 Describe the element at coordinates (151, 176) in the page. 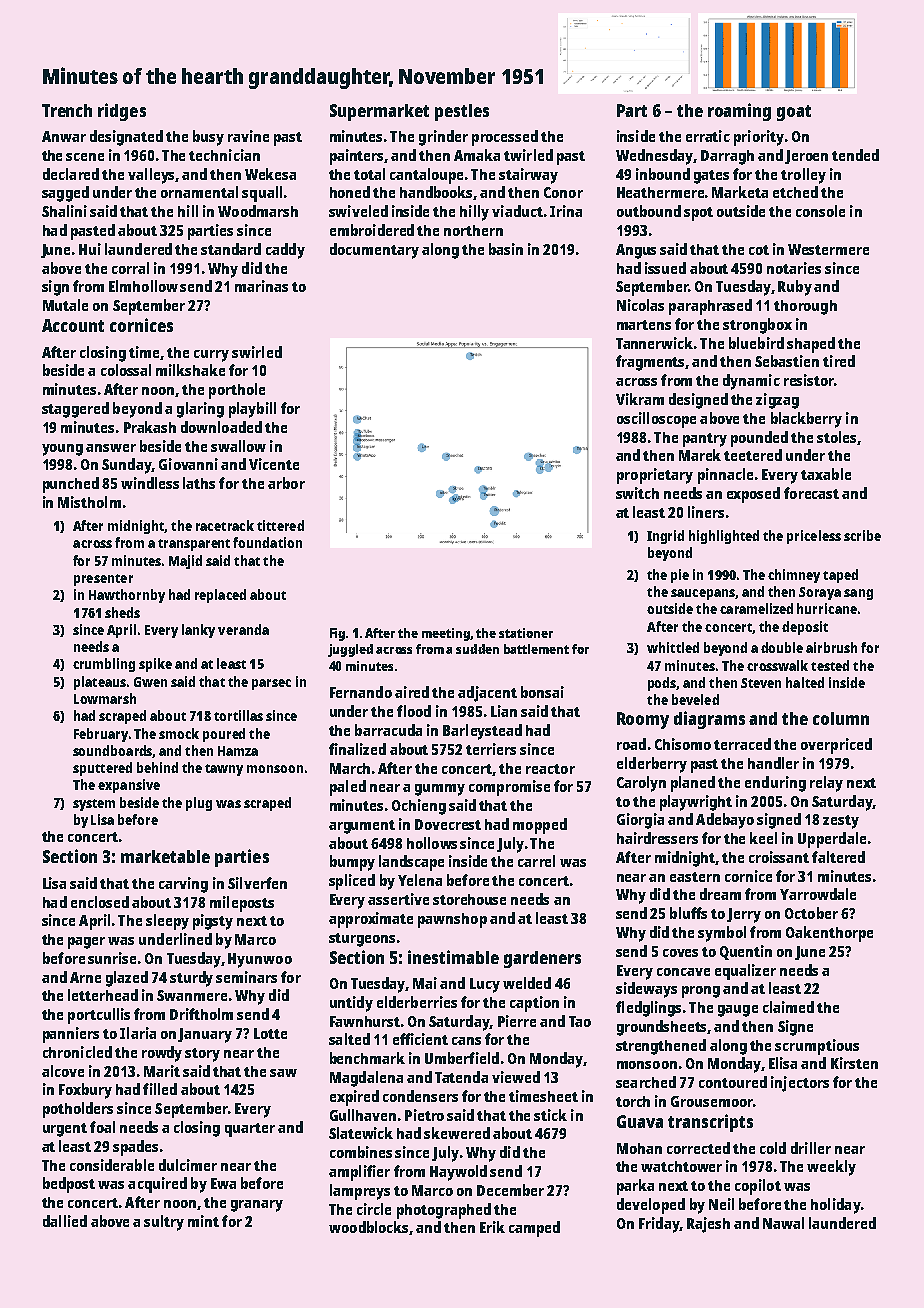

I see `valleys` at that location.
